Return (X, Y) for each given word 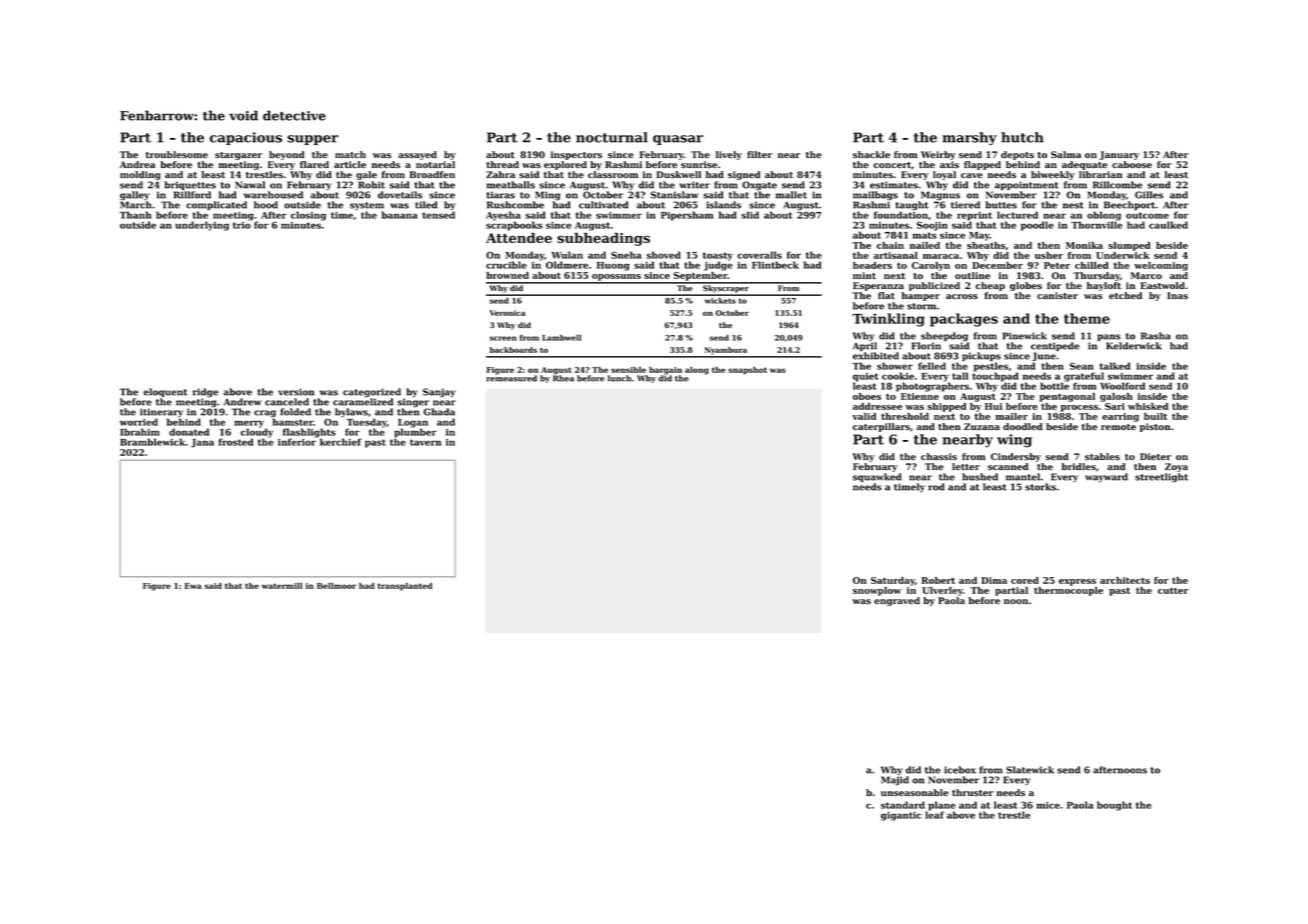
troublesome (177, 155)
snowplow (877, 591)
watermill (282, 586)
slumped (1129, 246)
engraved (897, 601)
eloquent (166, 392)
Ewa (193, 586)
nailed (925, 245)
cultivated (603, 205)
